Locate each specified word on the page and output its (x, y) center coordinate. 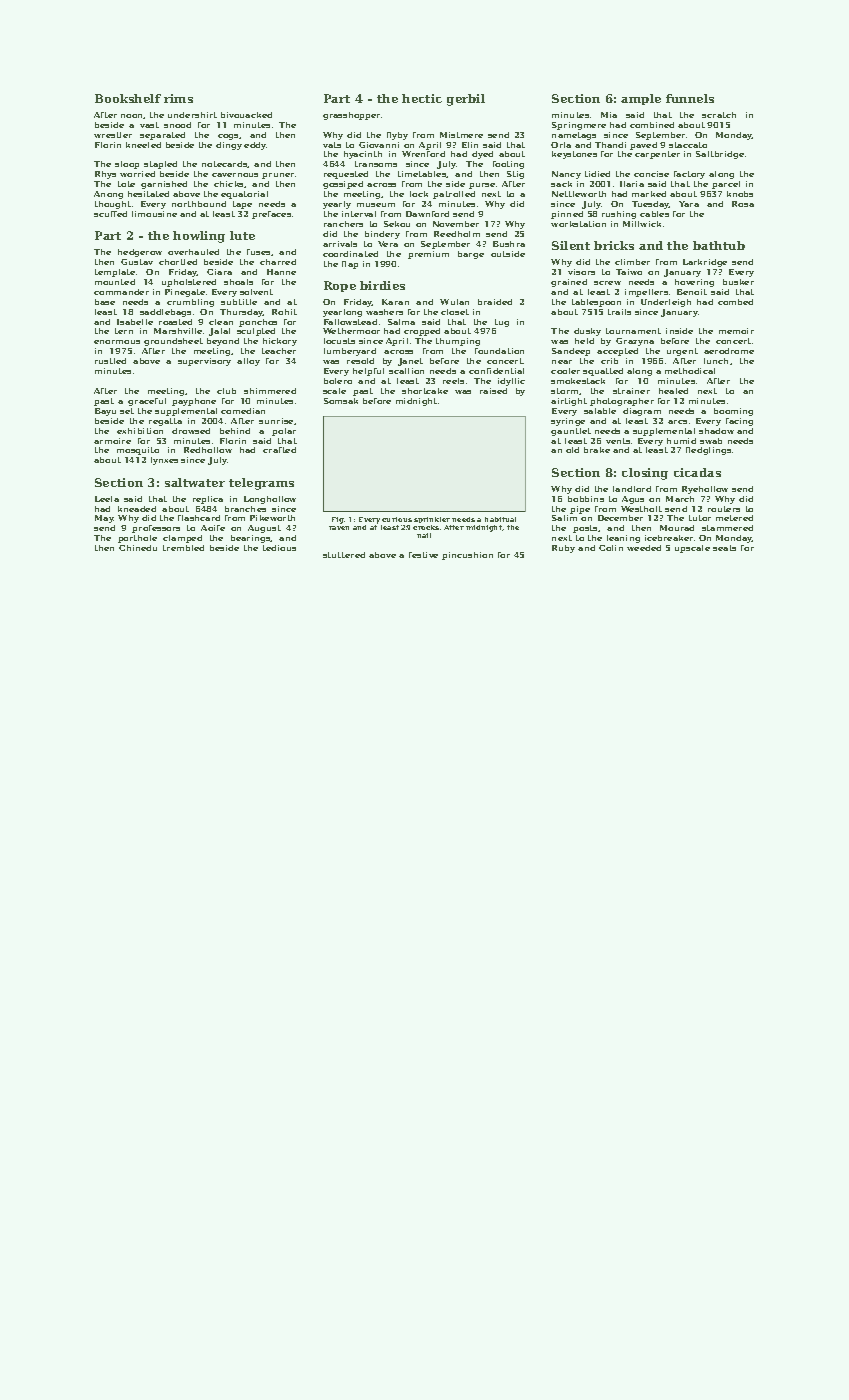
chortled (178, 262)
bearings (251, 539)
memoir (736, 331)
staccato (688, 145)
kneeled (143, 145)
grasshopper (351, 116)
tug (502, 323)
